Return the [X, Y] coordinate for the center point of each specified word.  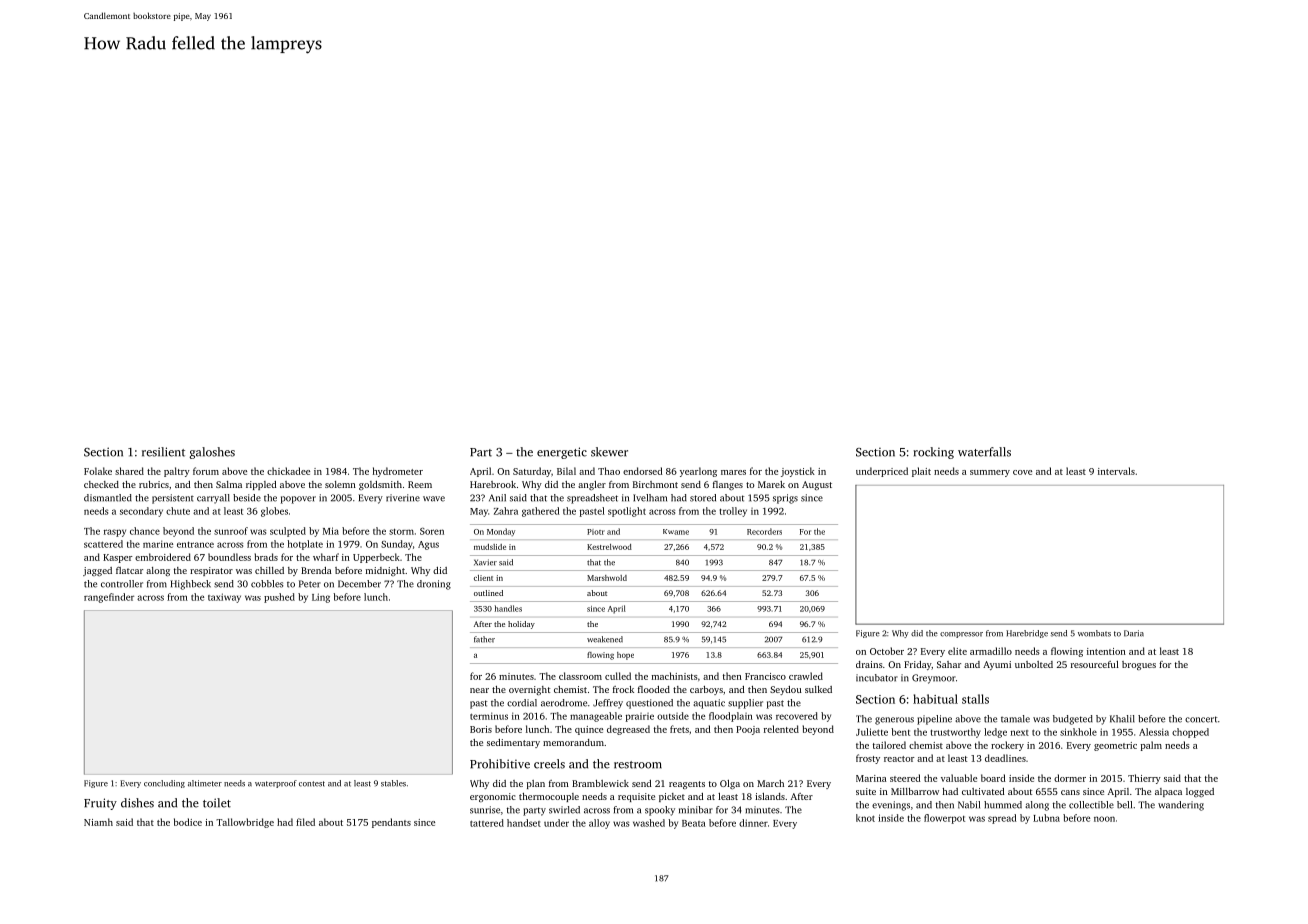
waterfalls [984, 452]
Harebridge [1027, 634]
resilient [163, 452]
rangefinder [109, 598]
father [484, 639]
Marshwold [607, 578]
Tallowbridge [245, 823]
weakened [605, 639]
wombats [1094, 633]
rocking [934, 453]
